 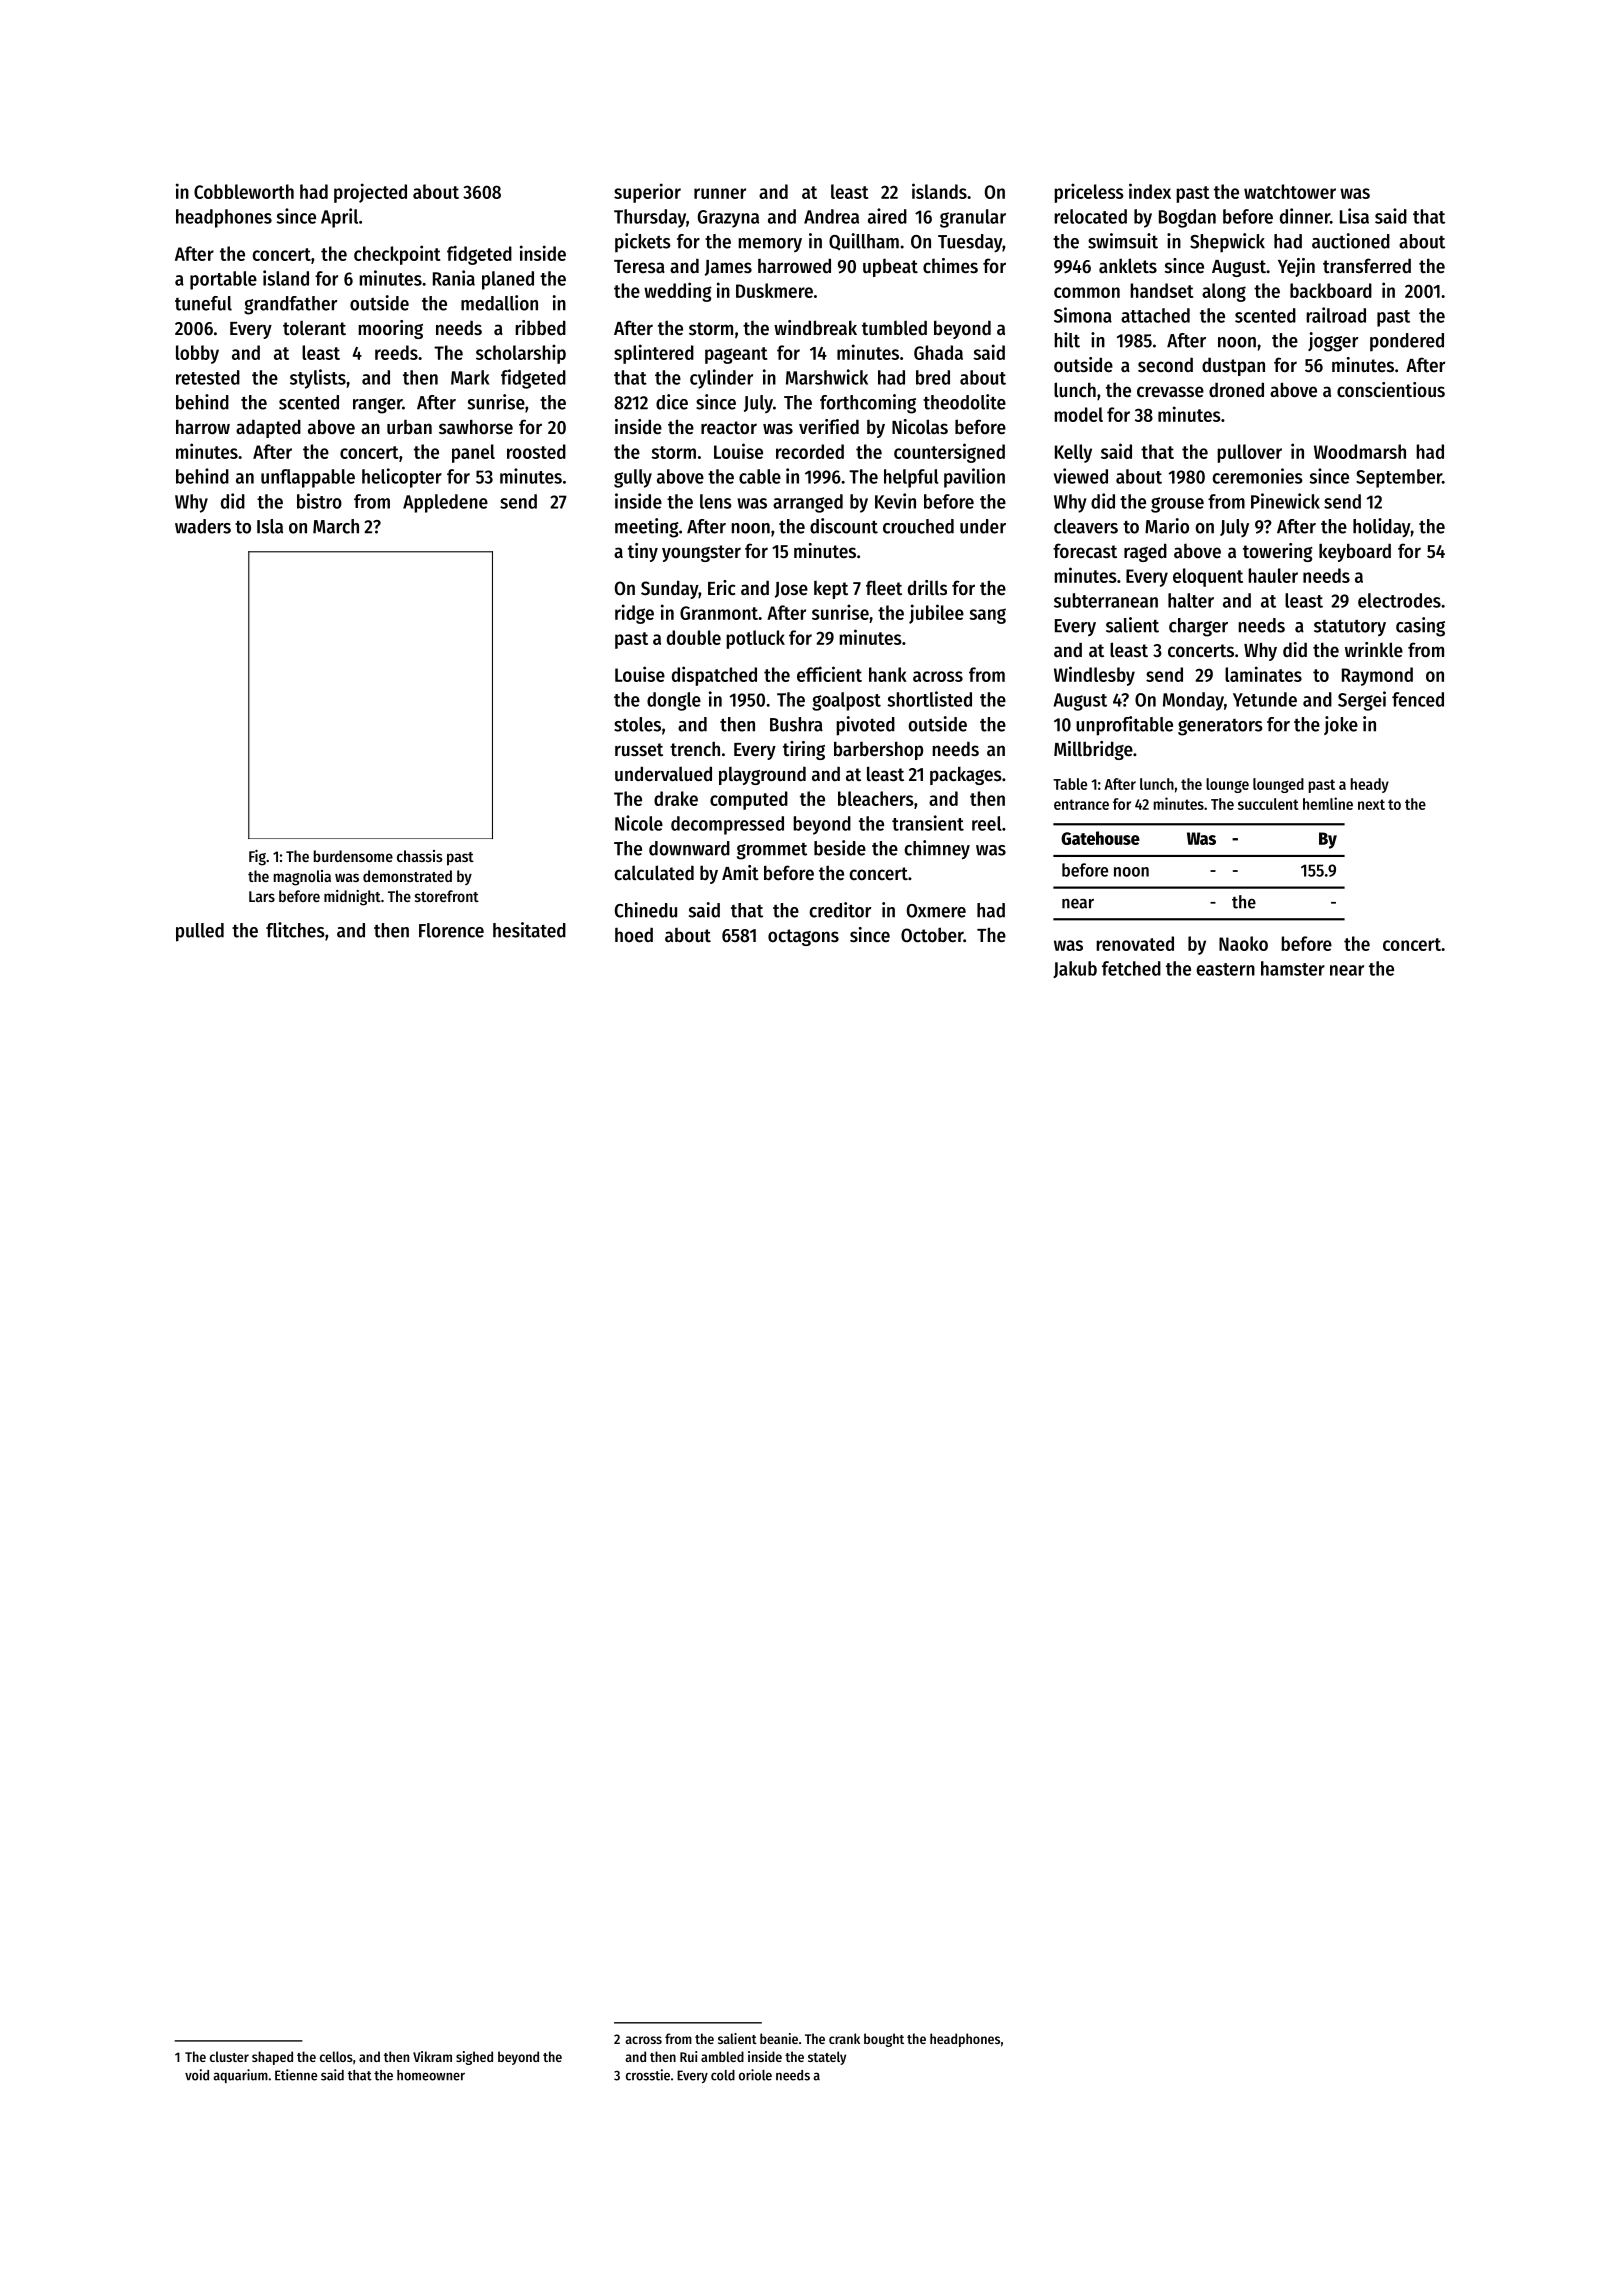 I want to click on superior, so click(x=647, y=193).
